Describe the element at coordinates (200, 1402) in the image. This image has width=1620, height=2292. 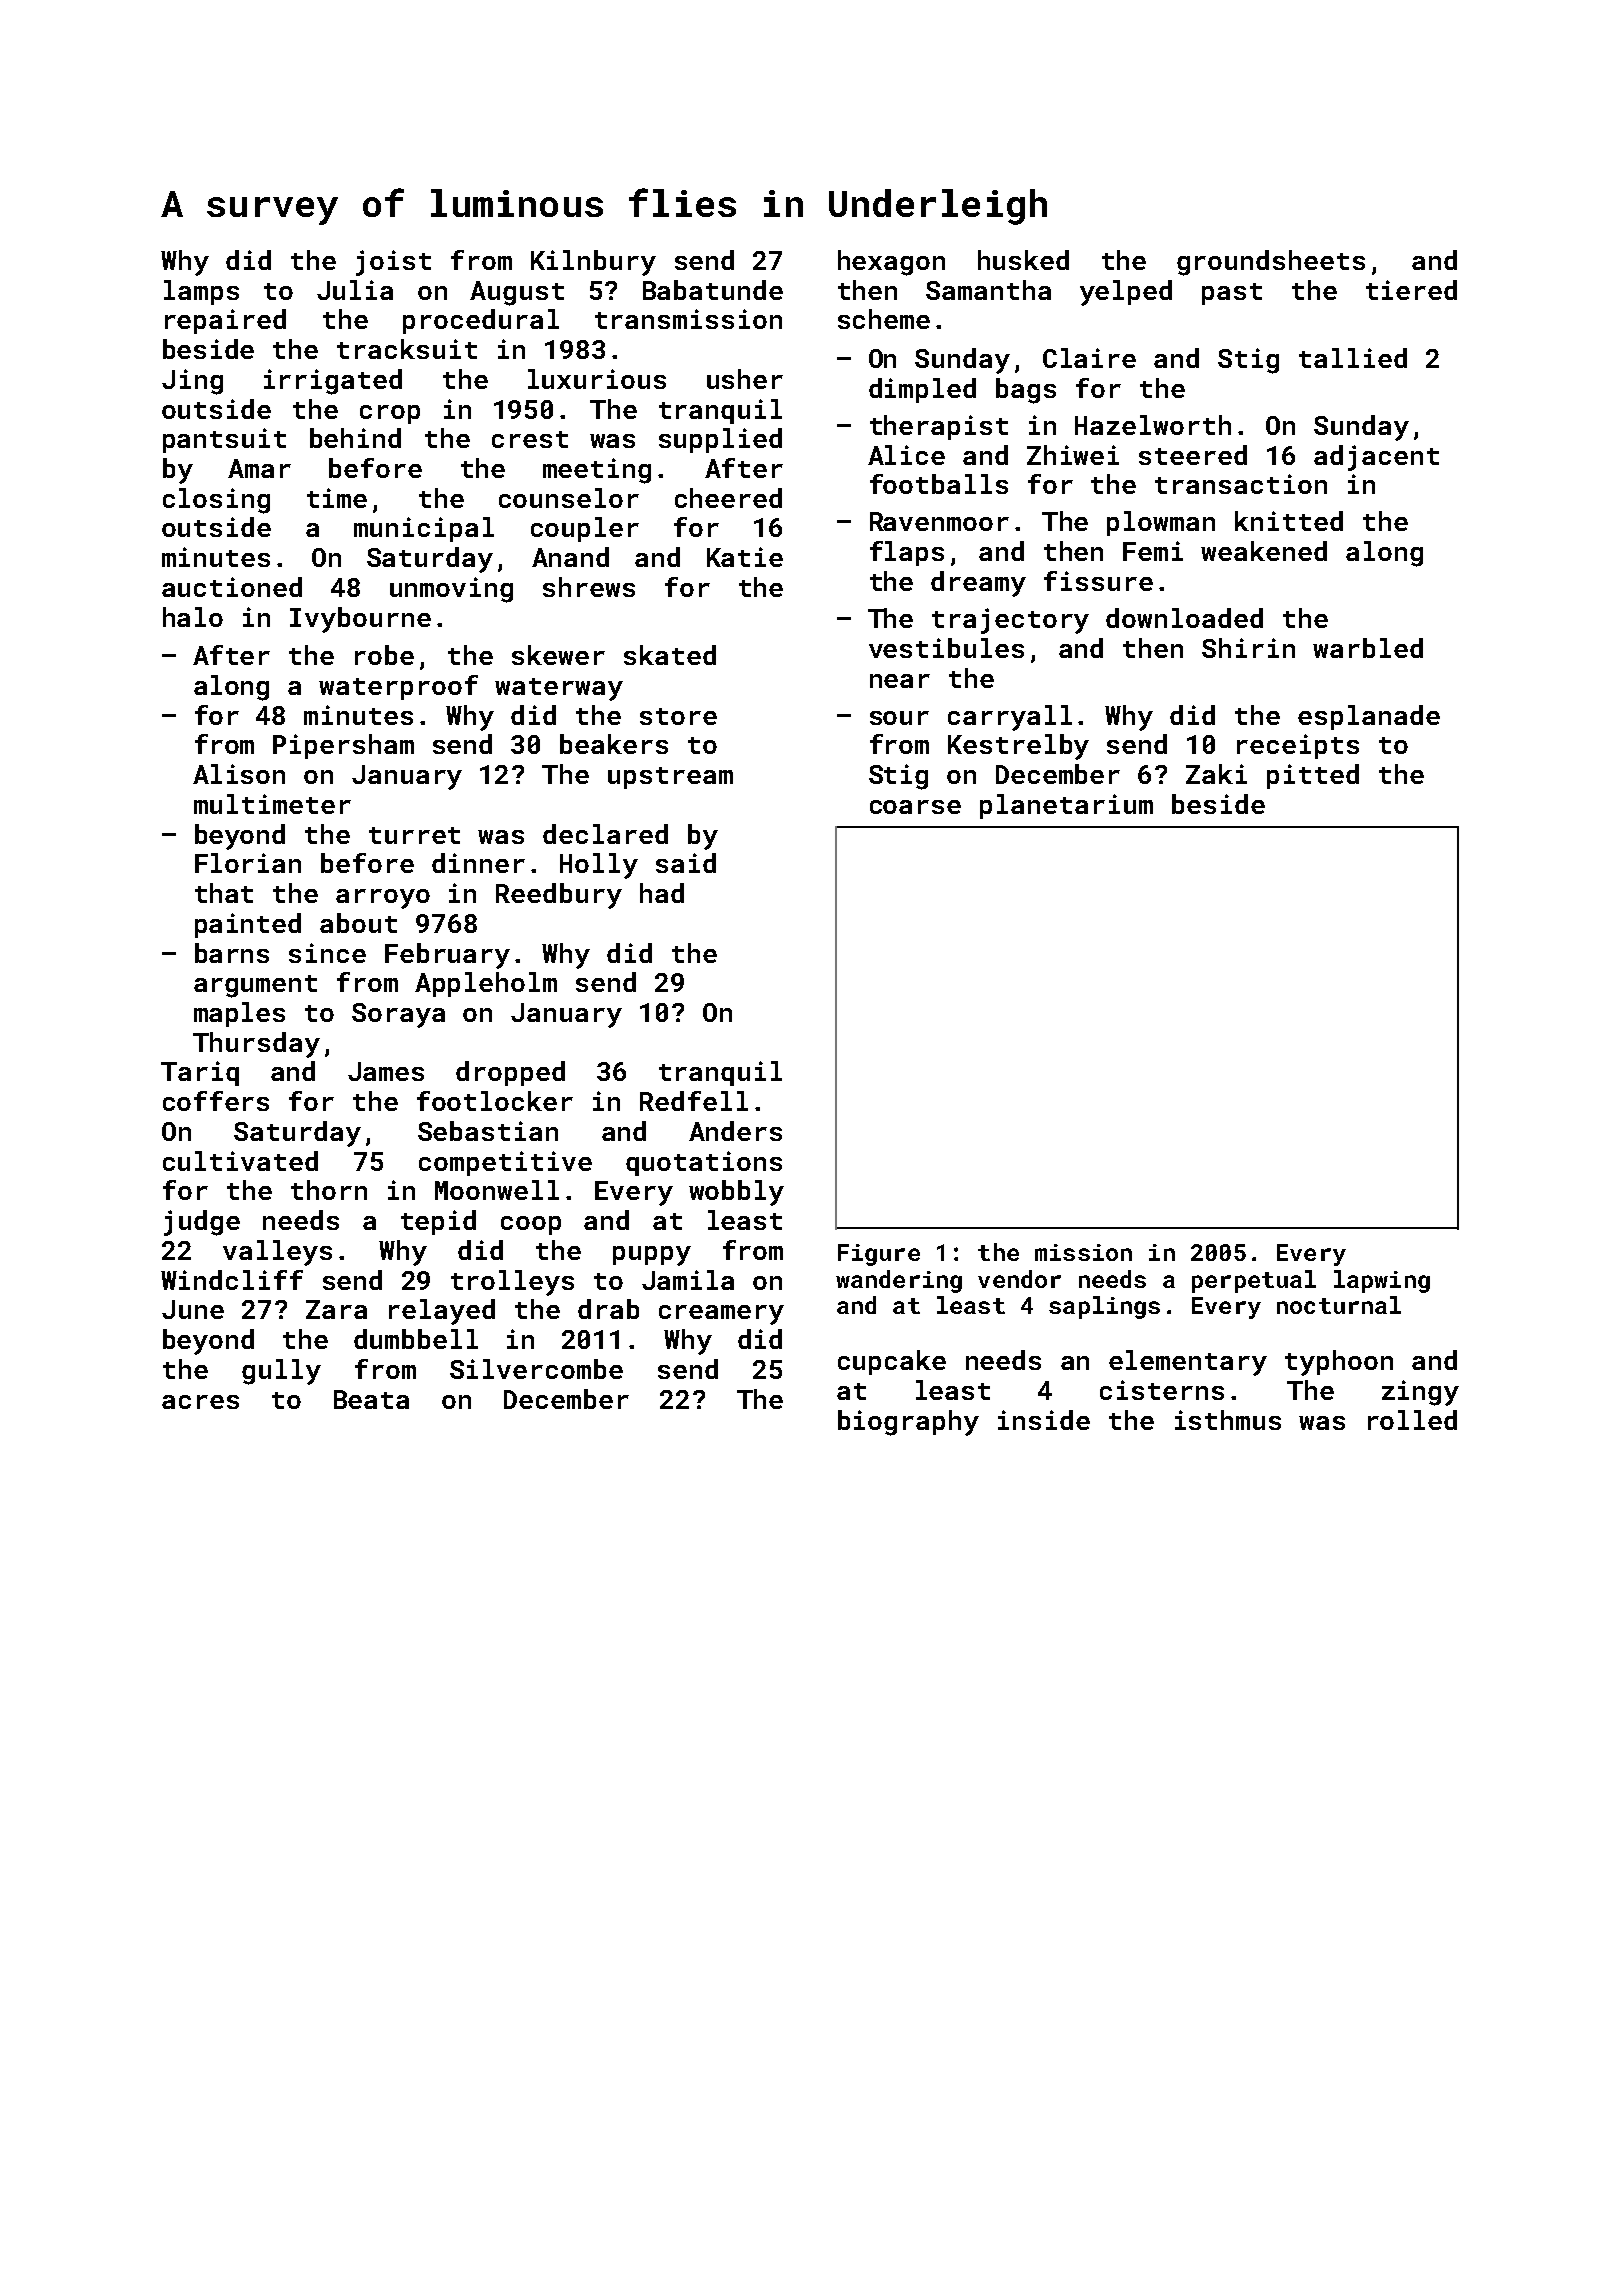
I see `acres` at that location.
